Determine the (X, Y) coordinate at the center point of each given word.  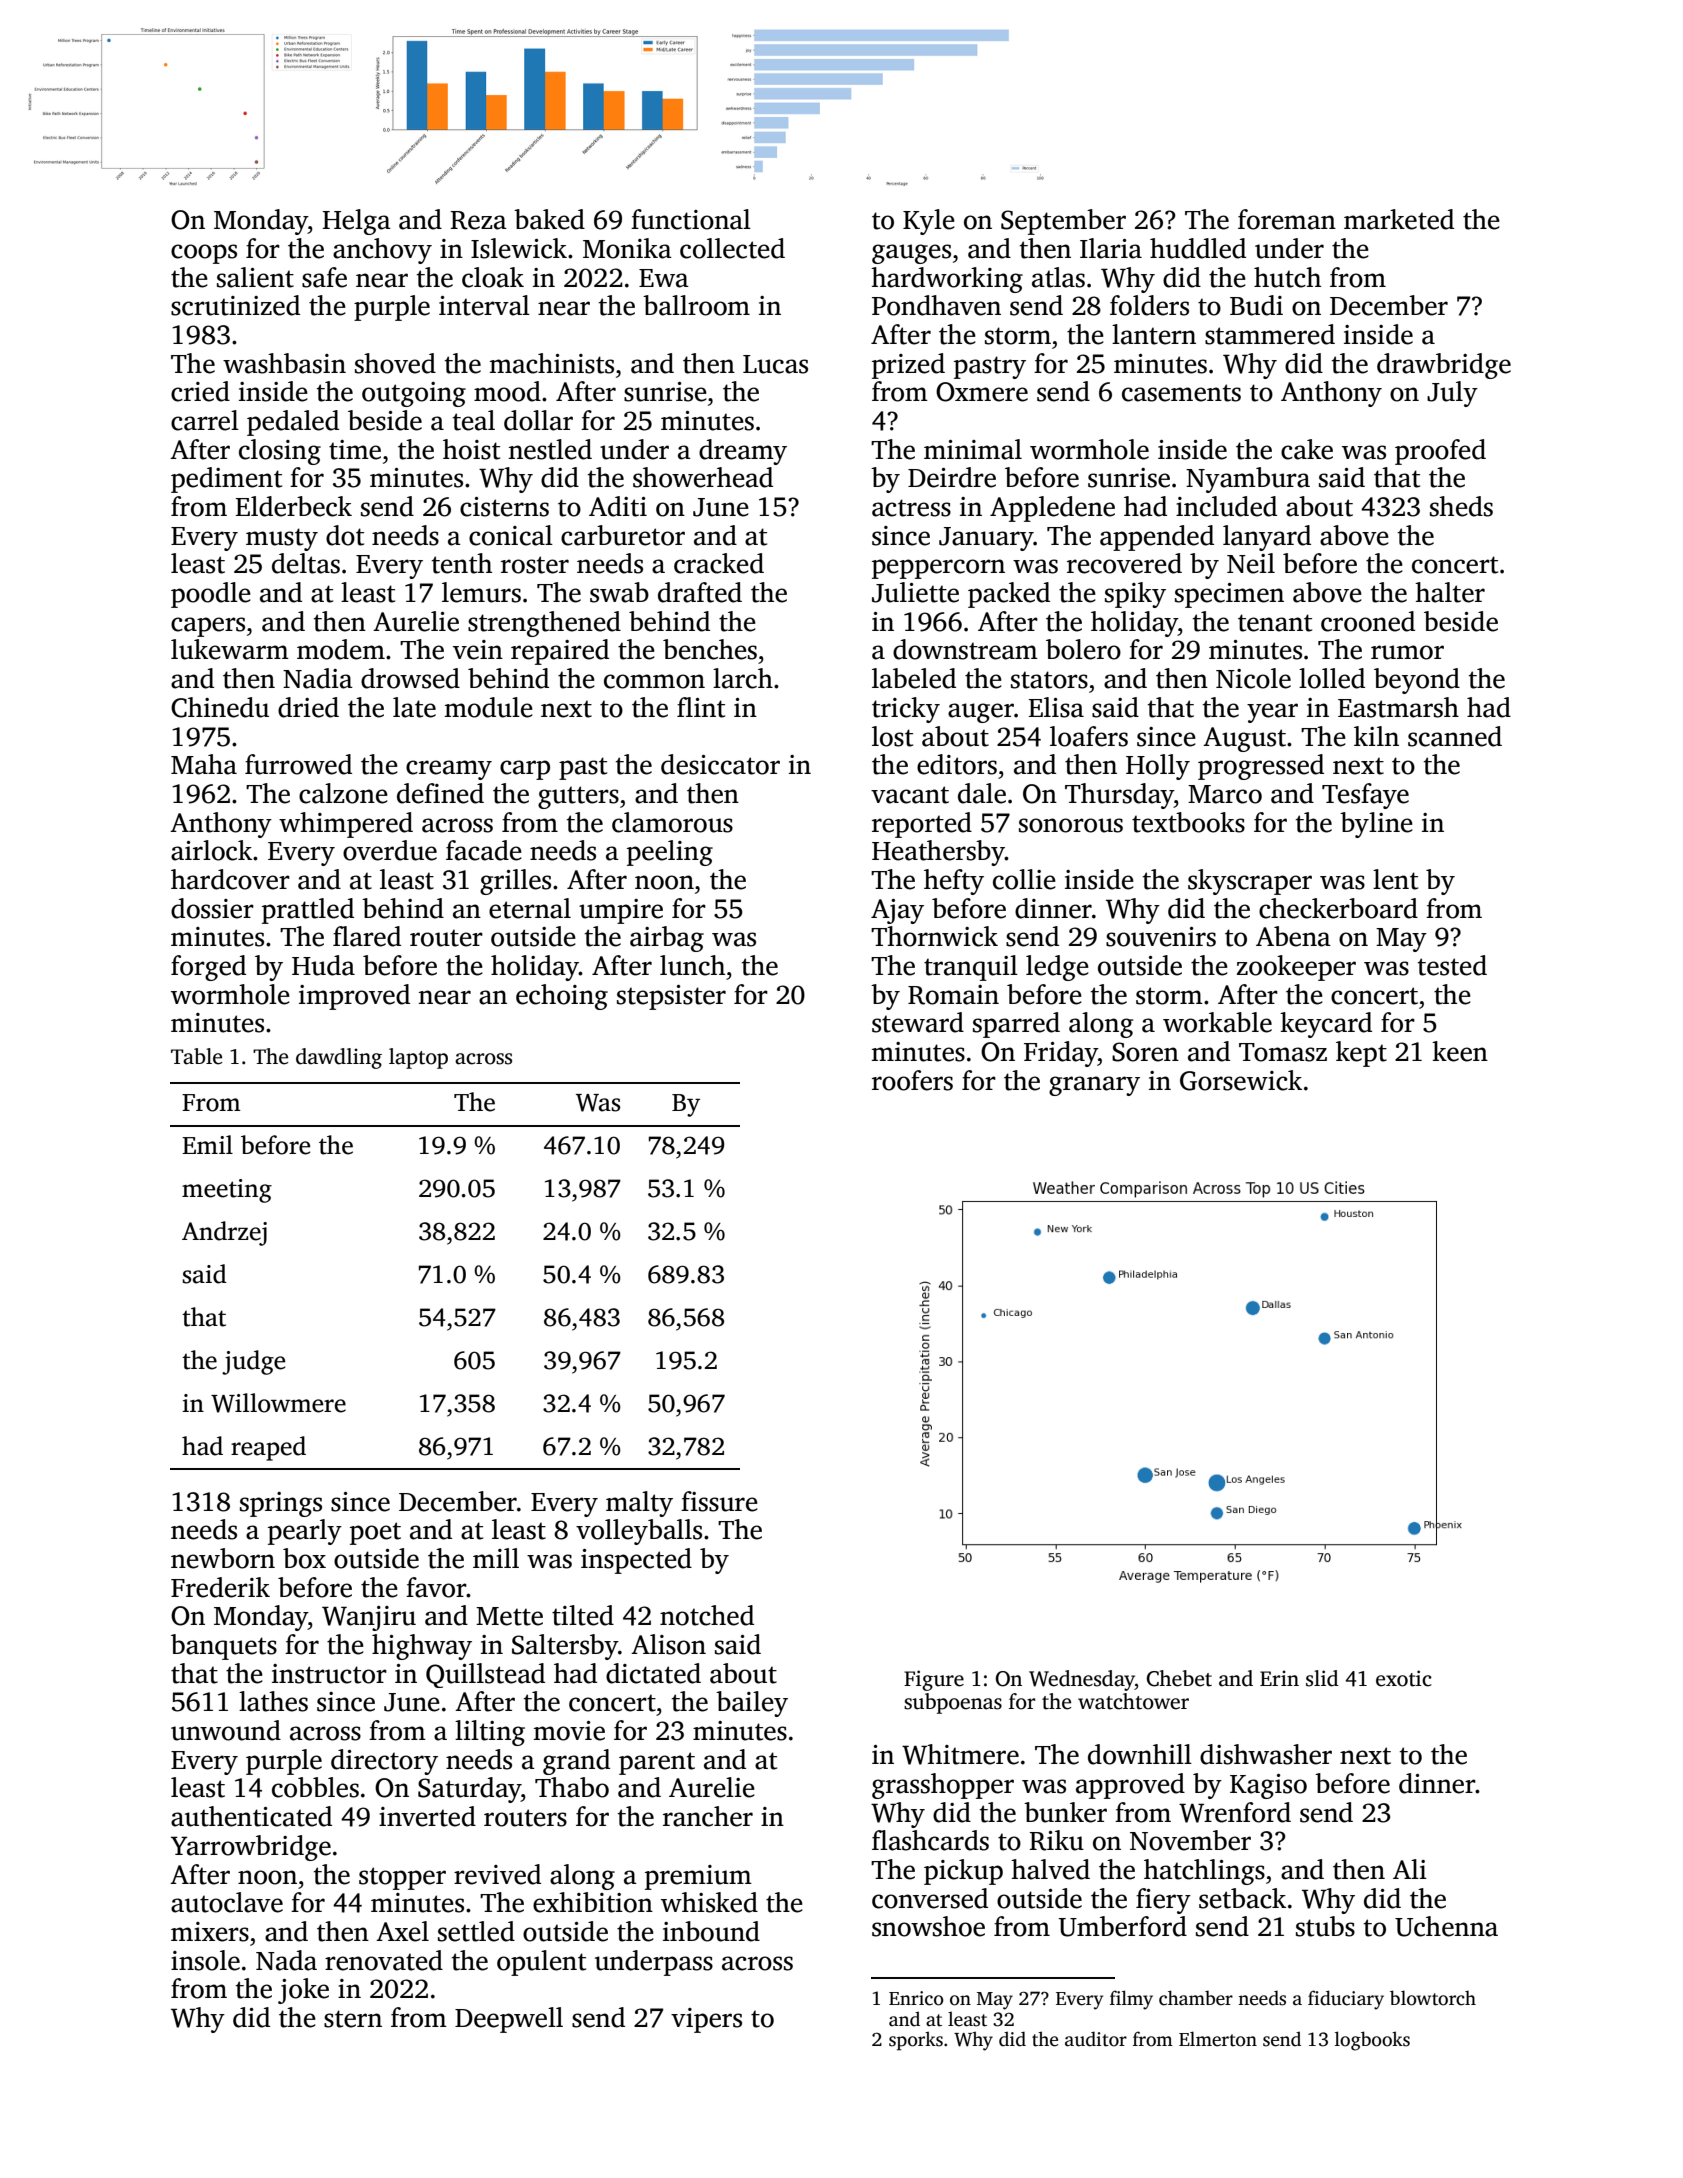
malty (639, 1504)
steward (918, 1022)
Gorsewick (1241, 1080)
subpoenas (953, 1703)
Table (196, 1056)
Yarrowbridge (251, 1848)
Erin (1279, 1678)
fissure (719, 1501)
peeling (670, 853)
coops (204, 254)
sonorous (1071, 825)
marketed (1399, 219)
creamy (449, 770)
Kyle (929, 222)
